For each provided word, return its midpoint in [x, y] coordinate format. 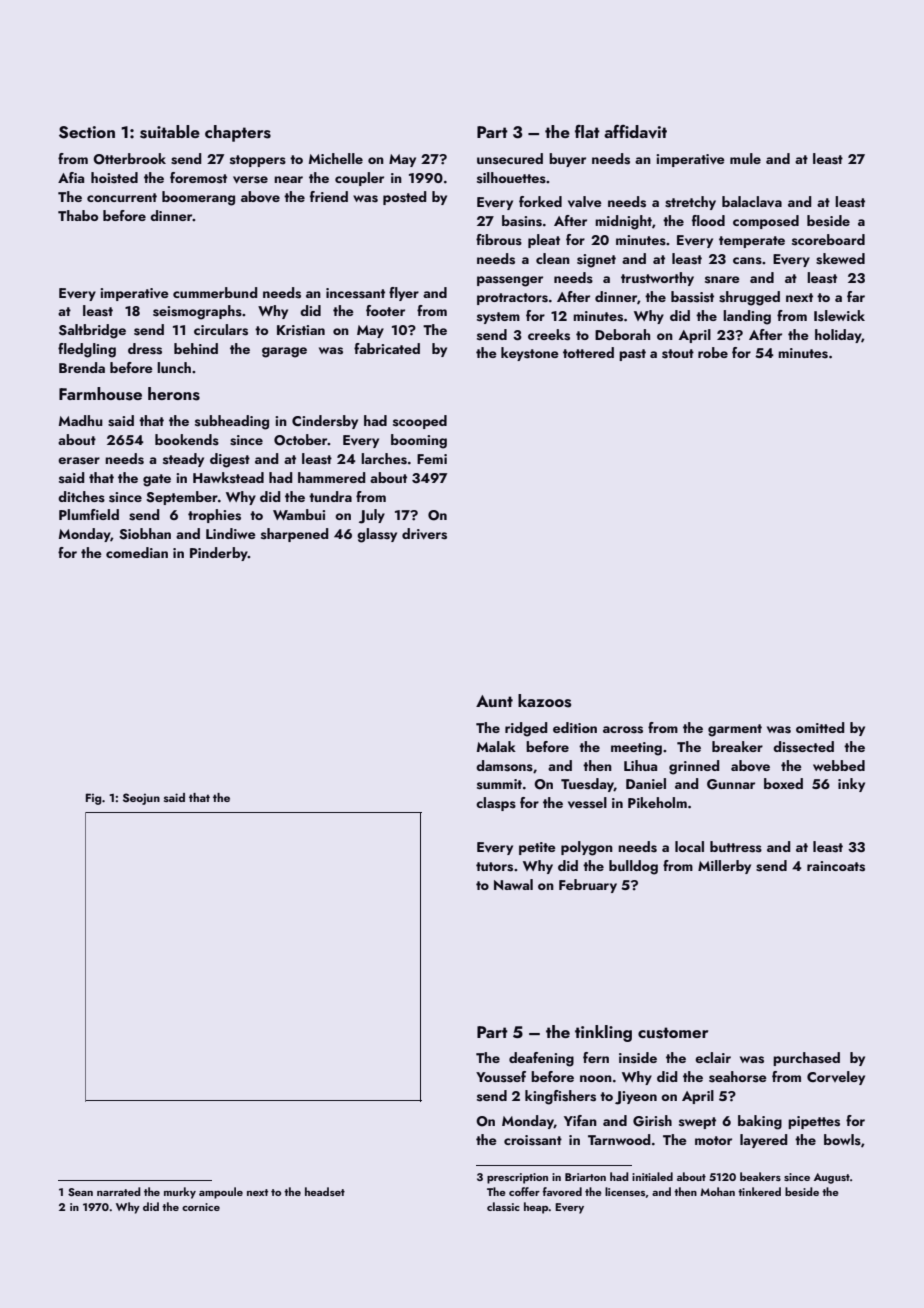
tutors [494, 867]
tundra [330, 496]
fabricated [387, 348]
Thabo [78, 215]
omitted [820, 727]
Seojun [141, 799]
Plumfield [89, 514]
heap [536, 1208]
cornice [201, 1207]
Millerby [724, 867]
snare [722, 280]
